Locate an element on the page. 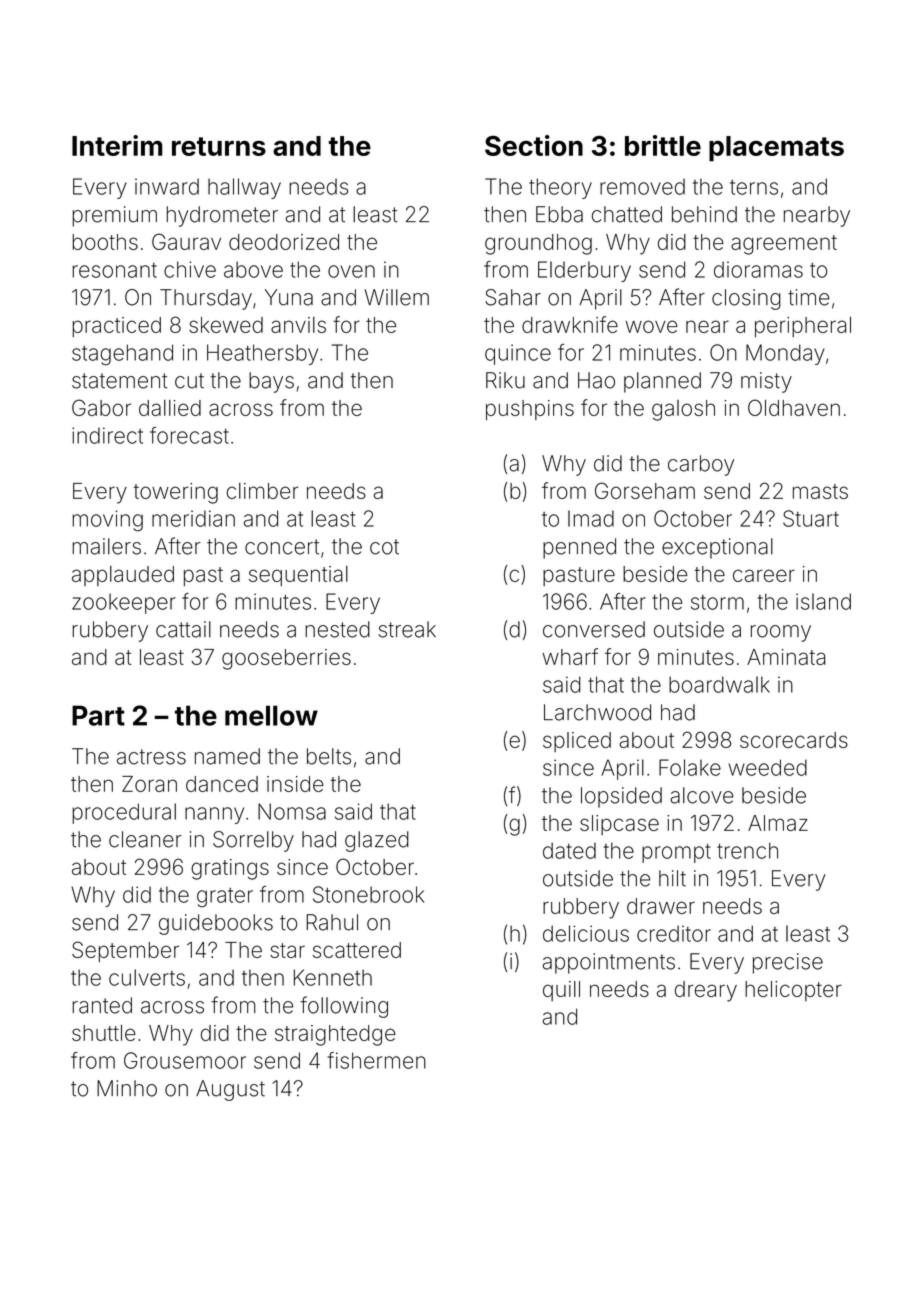  Minho is located at coordinates (127, 1088).
